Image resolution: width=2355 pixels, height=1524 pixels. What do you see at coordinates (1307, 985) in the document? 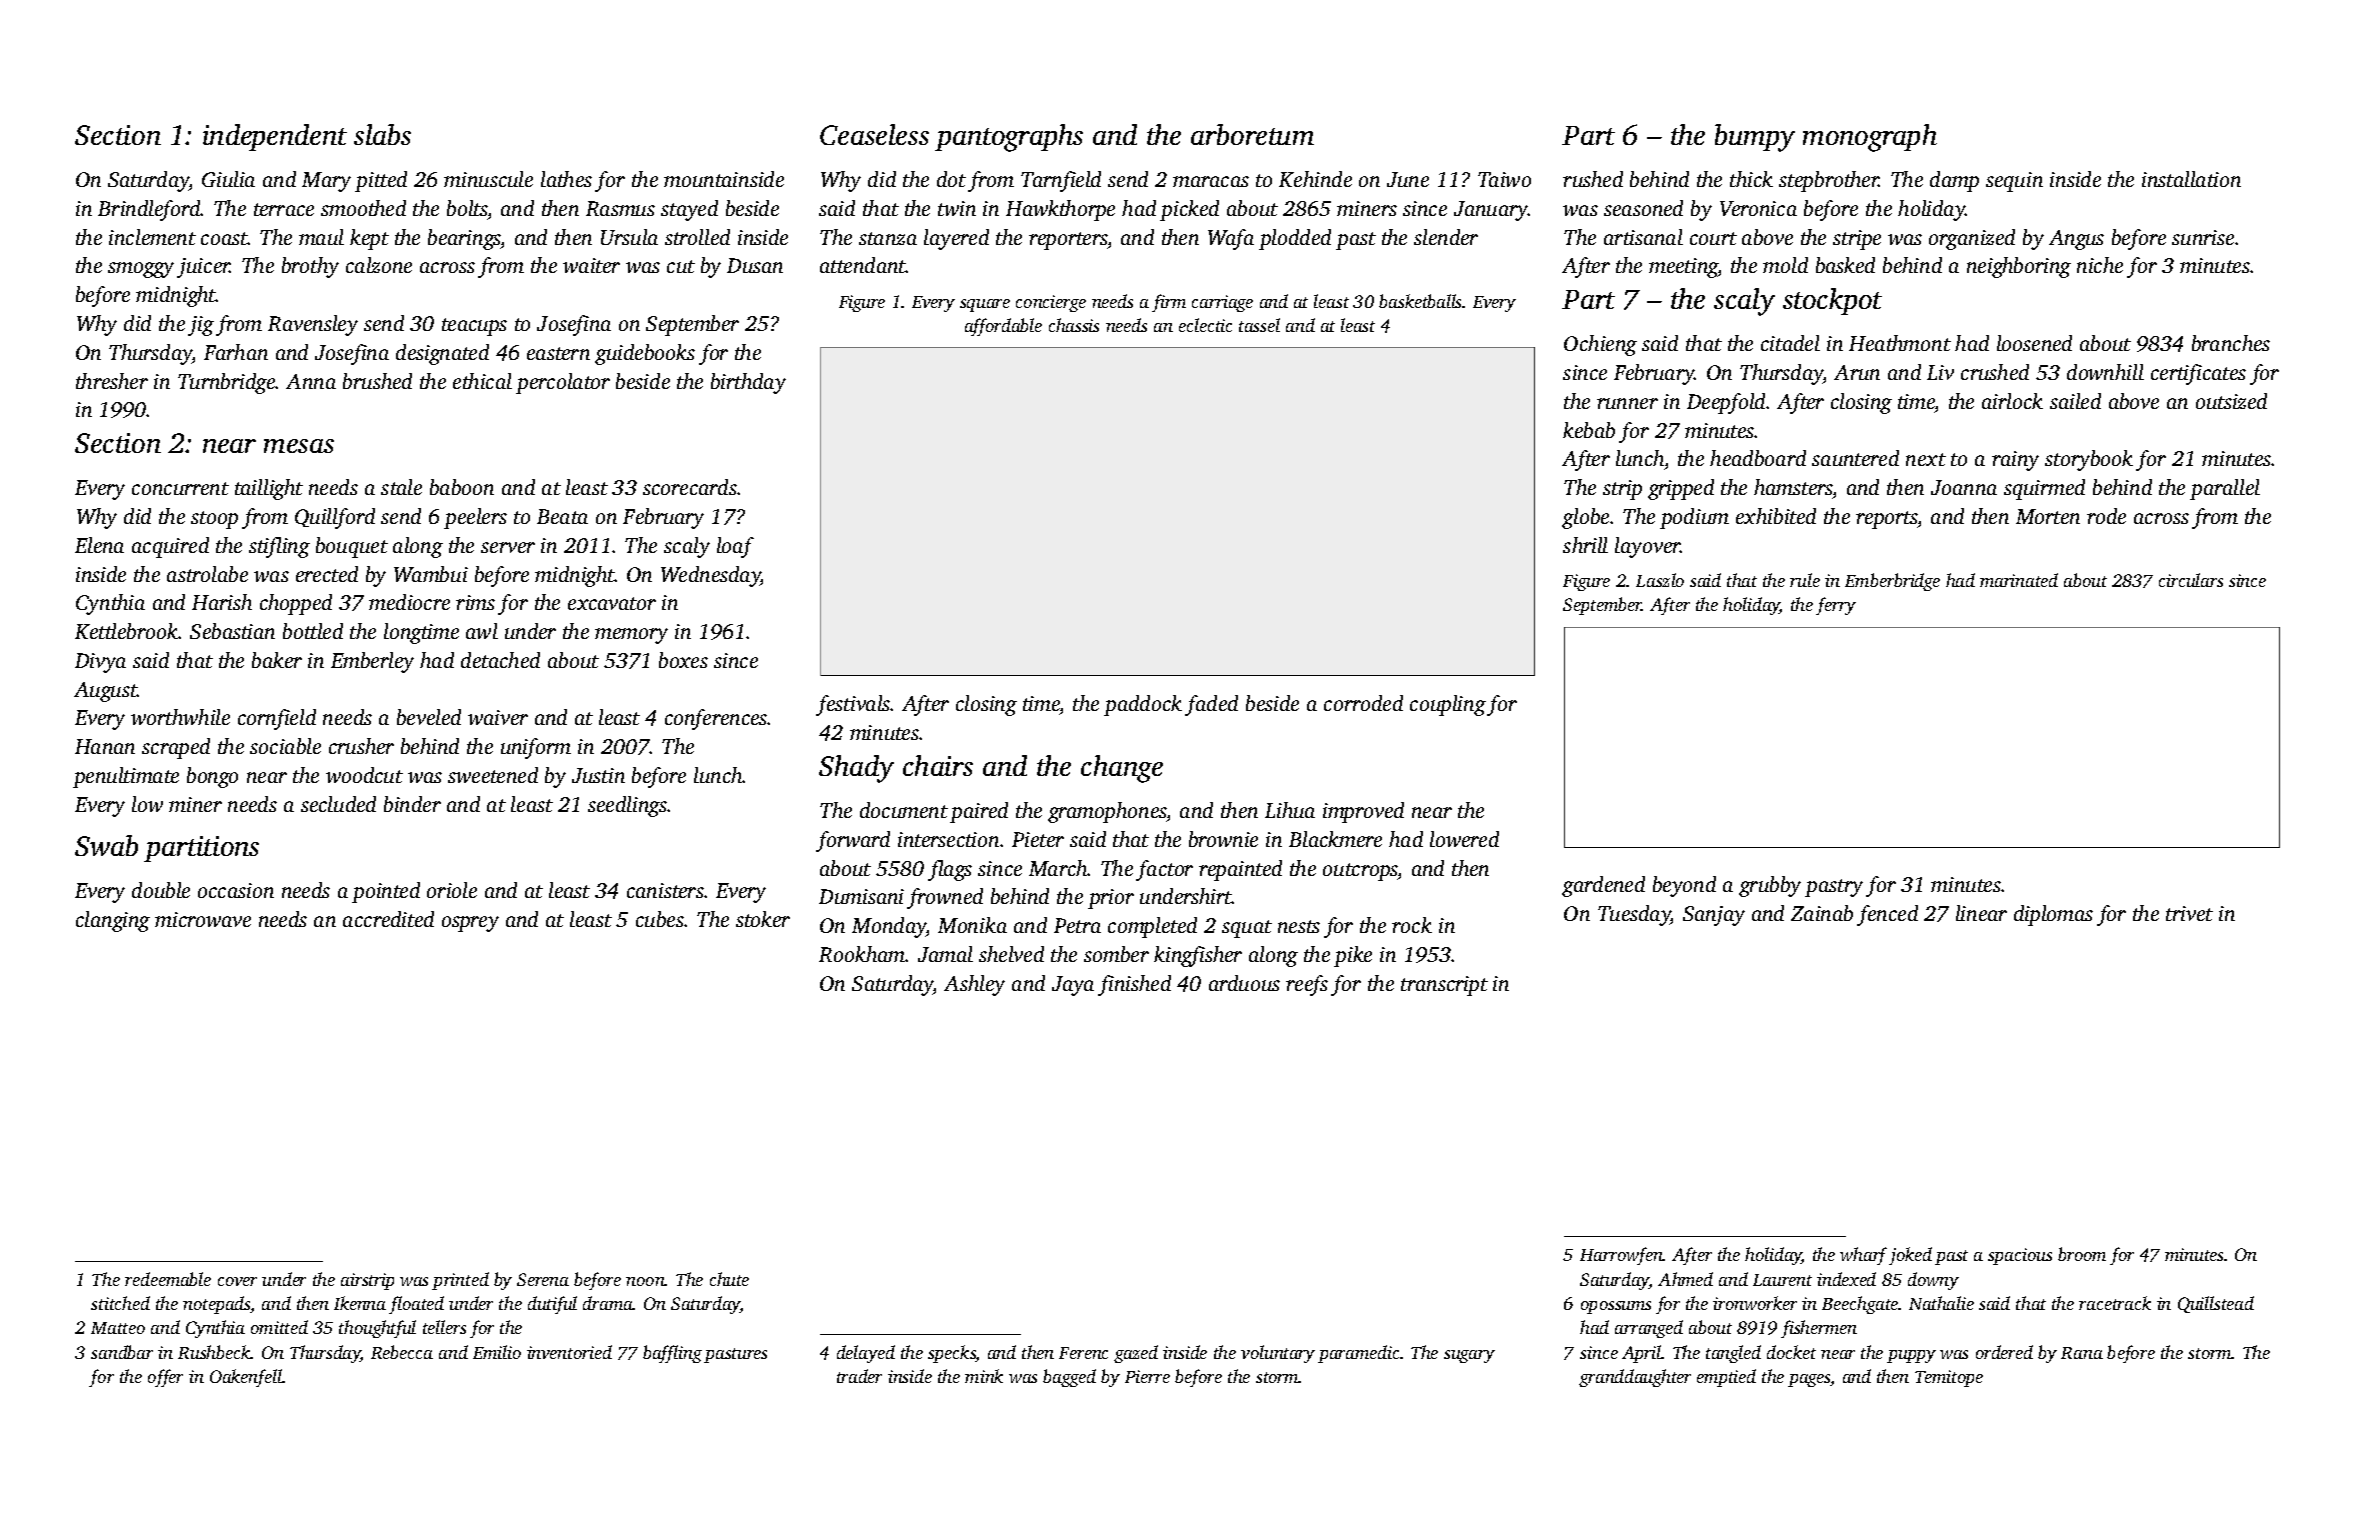
I see `reefs` at bounding box center [1307, 985].
